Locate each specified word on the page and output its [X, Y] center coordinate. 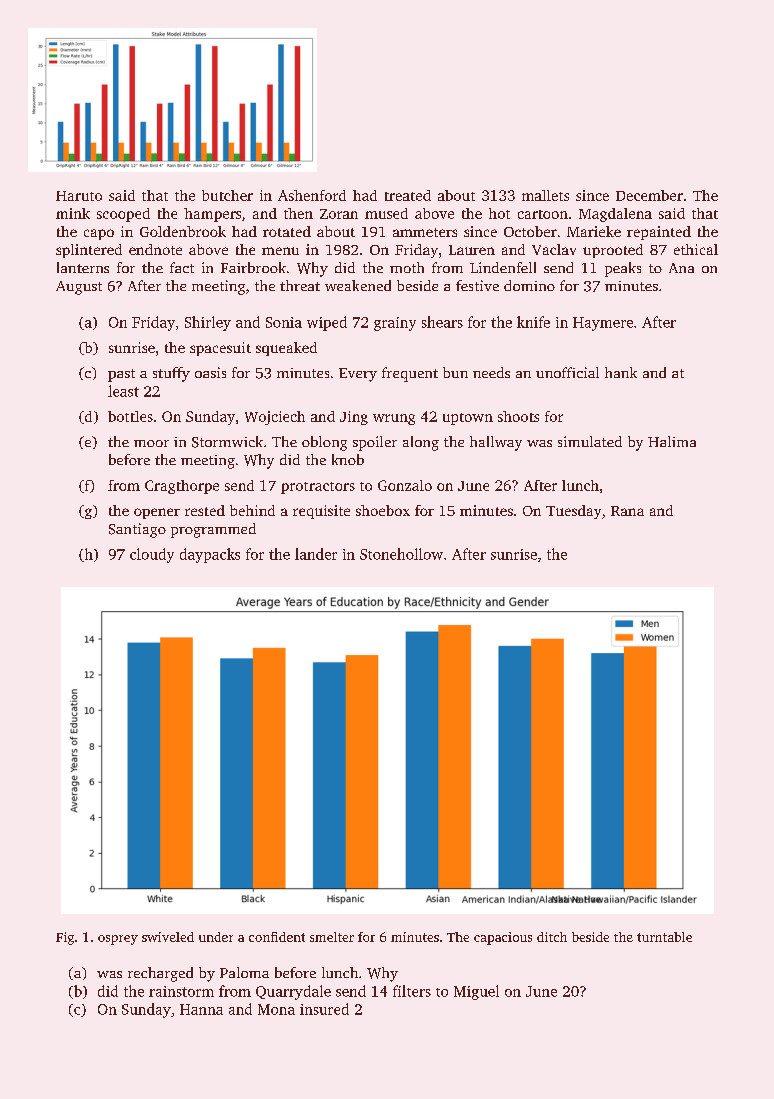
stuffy [171, 374]
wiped [327, 323]
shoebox [383, 510]
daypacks [210, 555]
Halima [672, 441]
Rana [627, 511]
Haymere [603, 324]
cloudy [152, 555]
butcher [227, 195]
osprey [118, 940]
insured [324, 1009]
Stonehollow [401, 554]
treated [408, 195]
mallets [545, 195]
